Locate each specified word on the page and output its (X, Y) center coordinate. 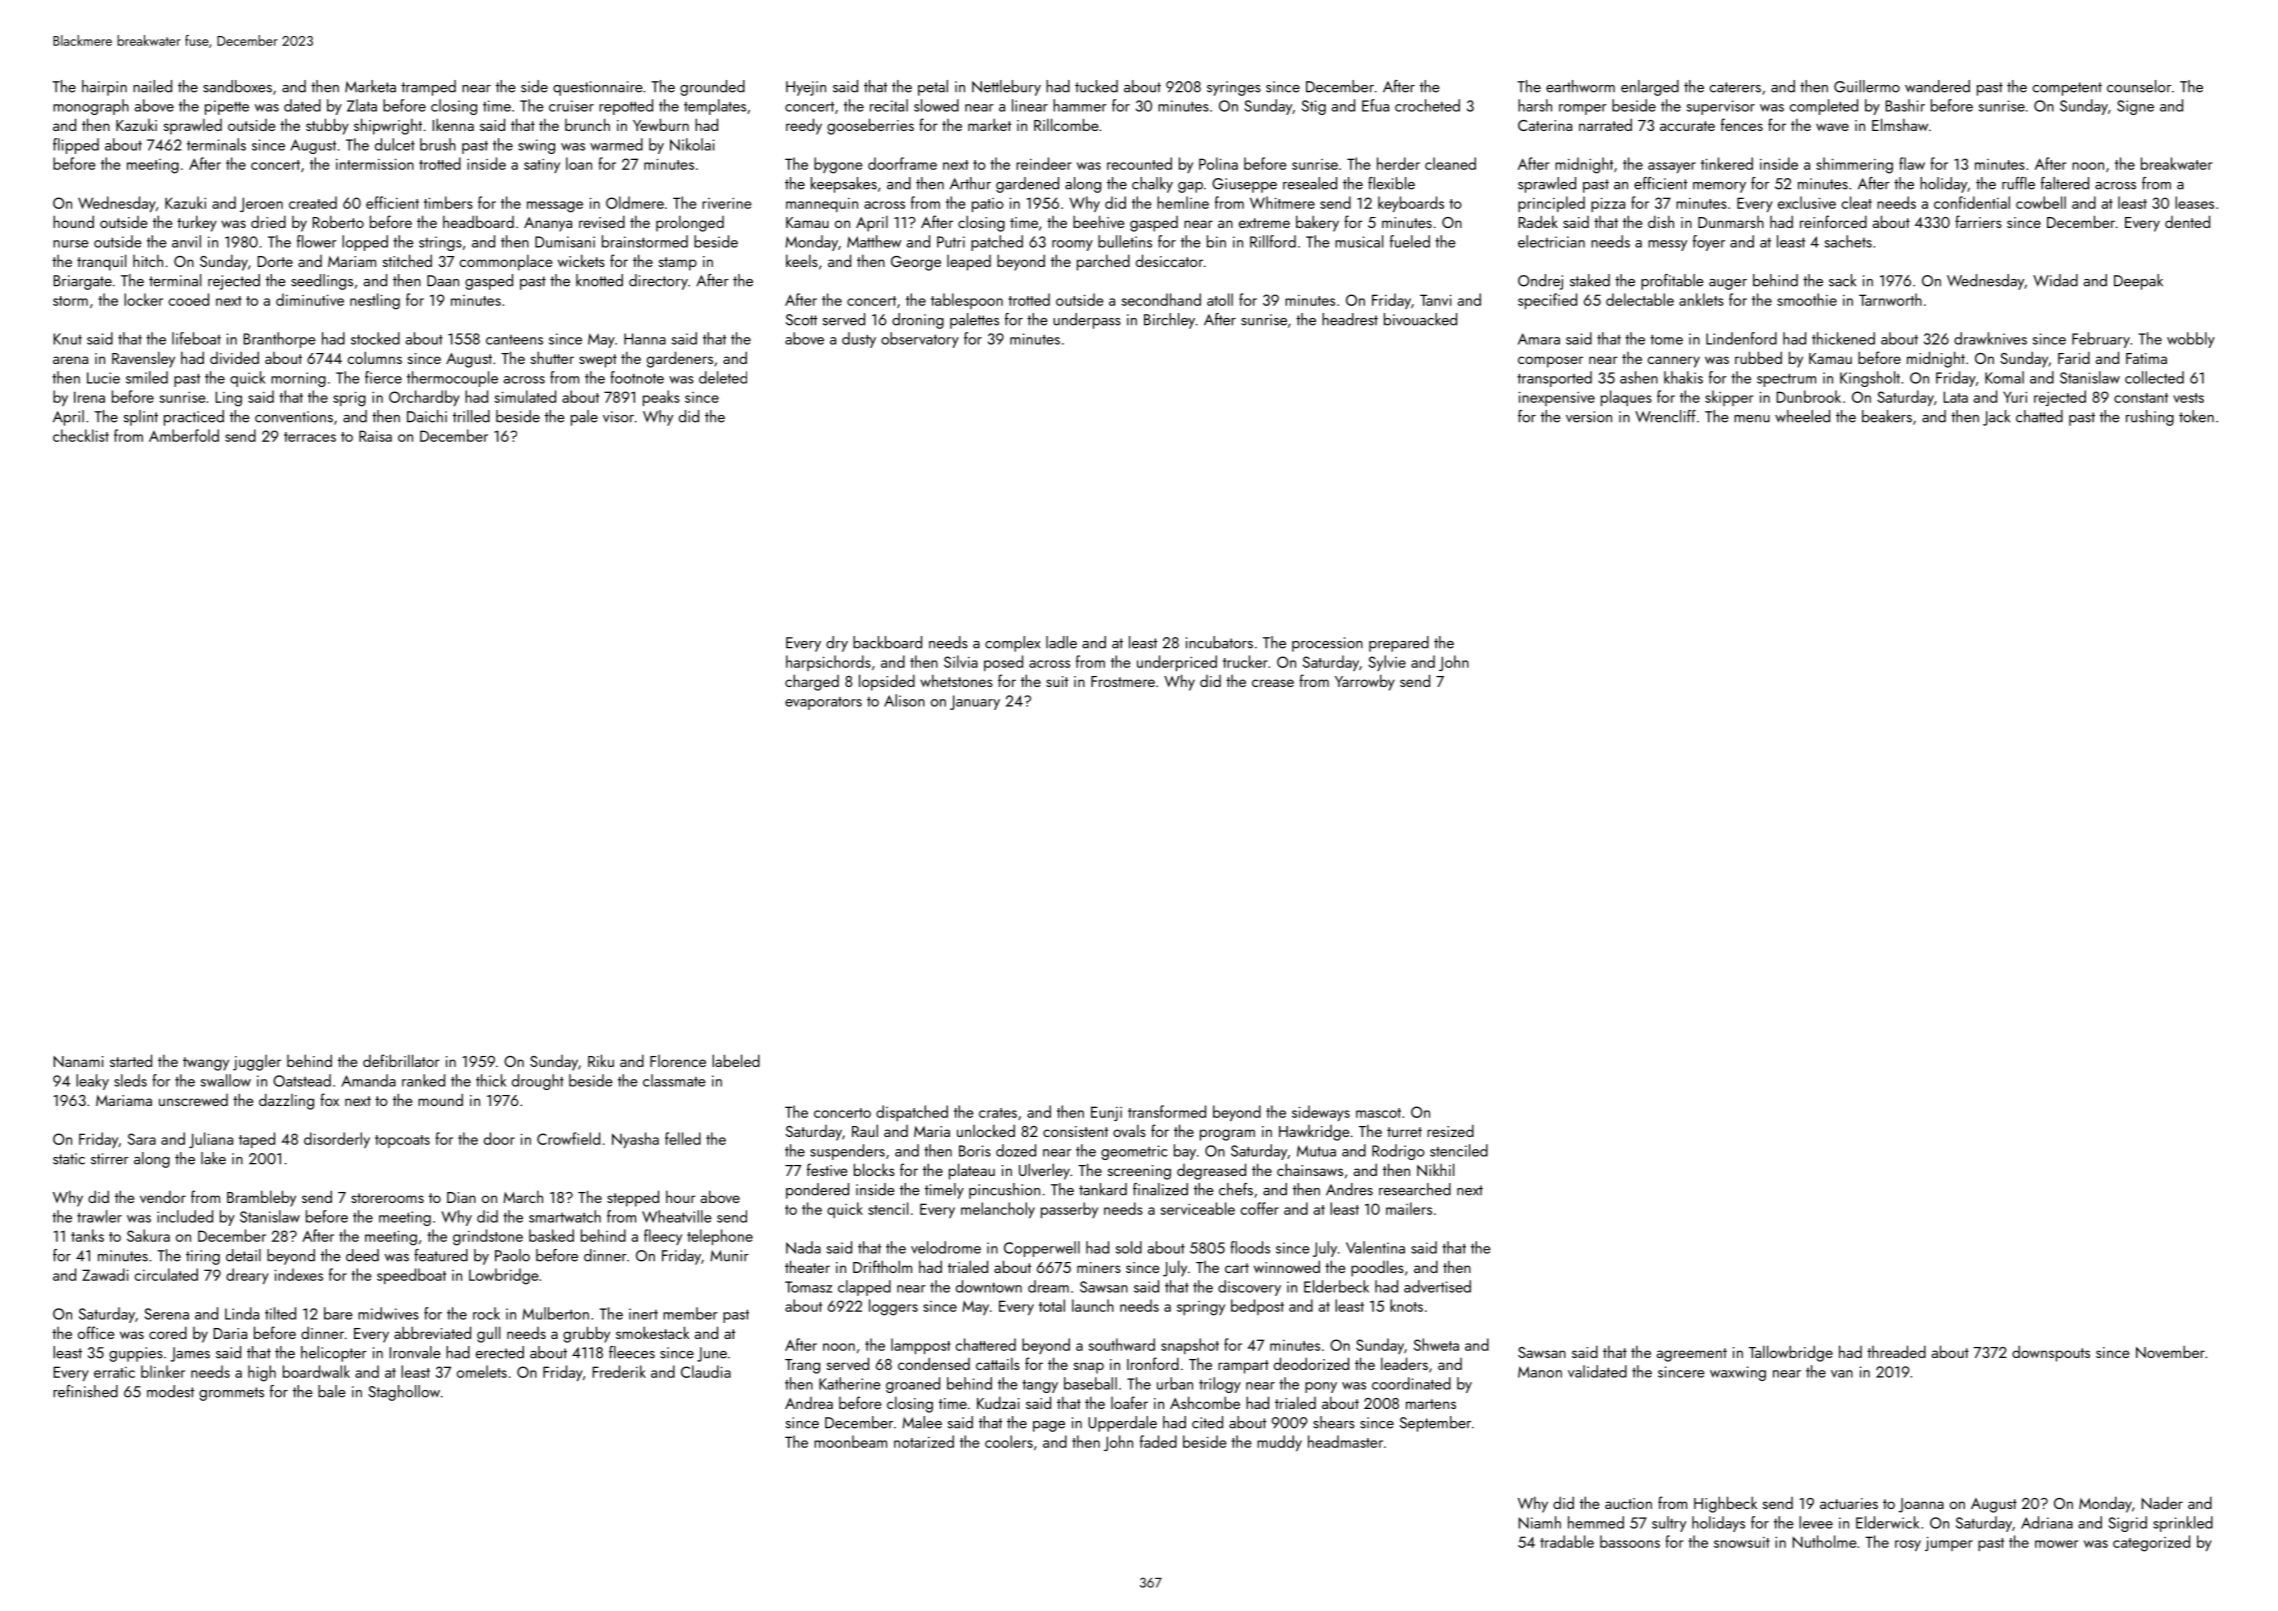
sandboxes (237, 86)
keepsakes (844, 185)
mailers (1409, 1208)
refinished (85, 1391)
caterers (1735, 87)
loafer (1129, 1402)
